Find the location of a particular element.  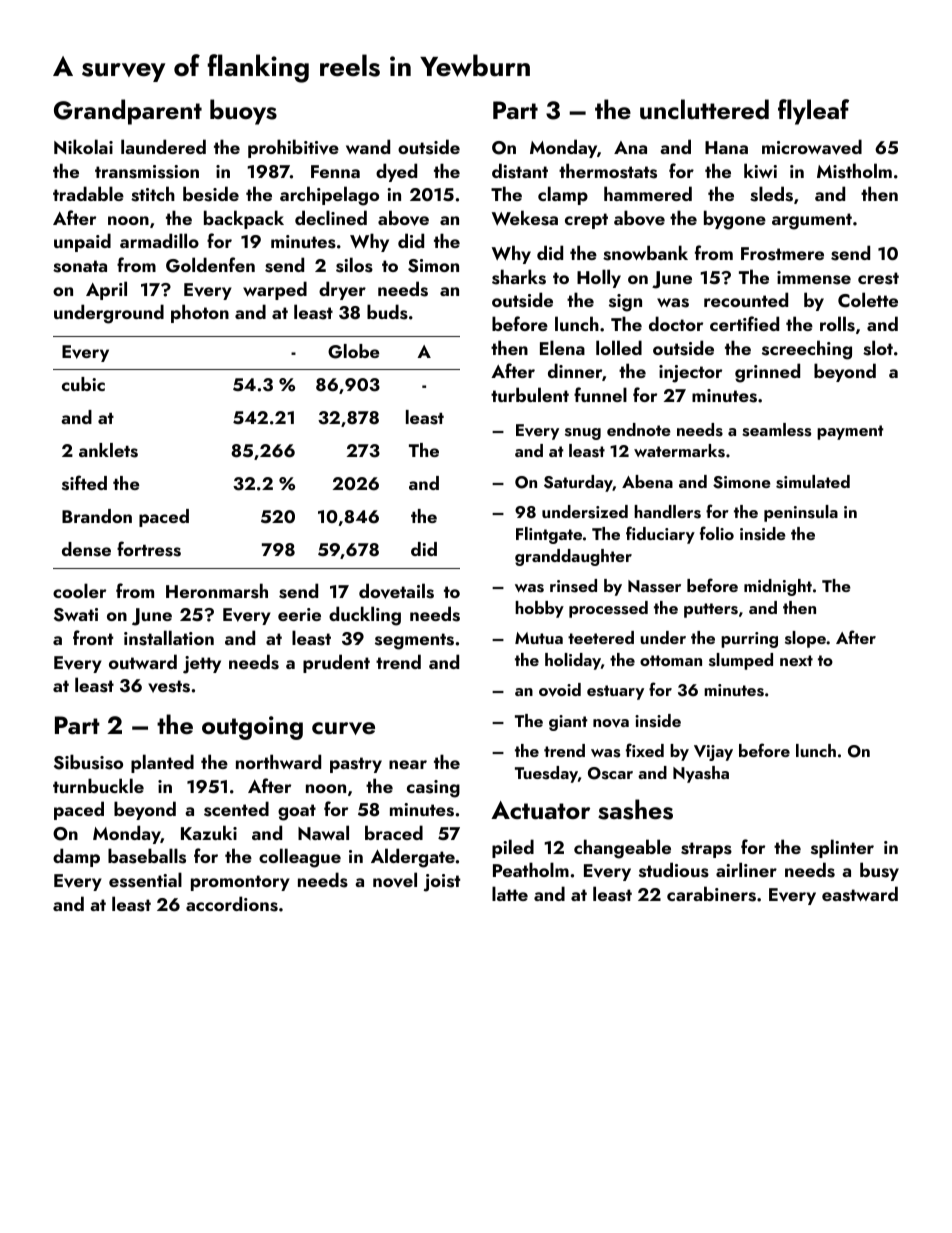

flyleaf is located at coordinates (813, 112).
